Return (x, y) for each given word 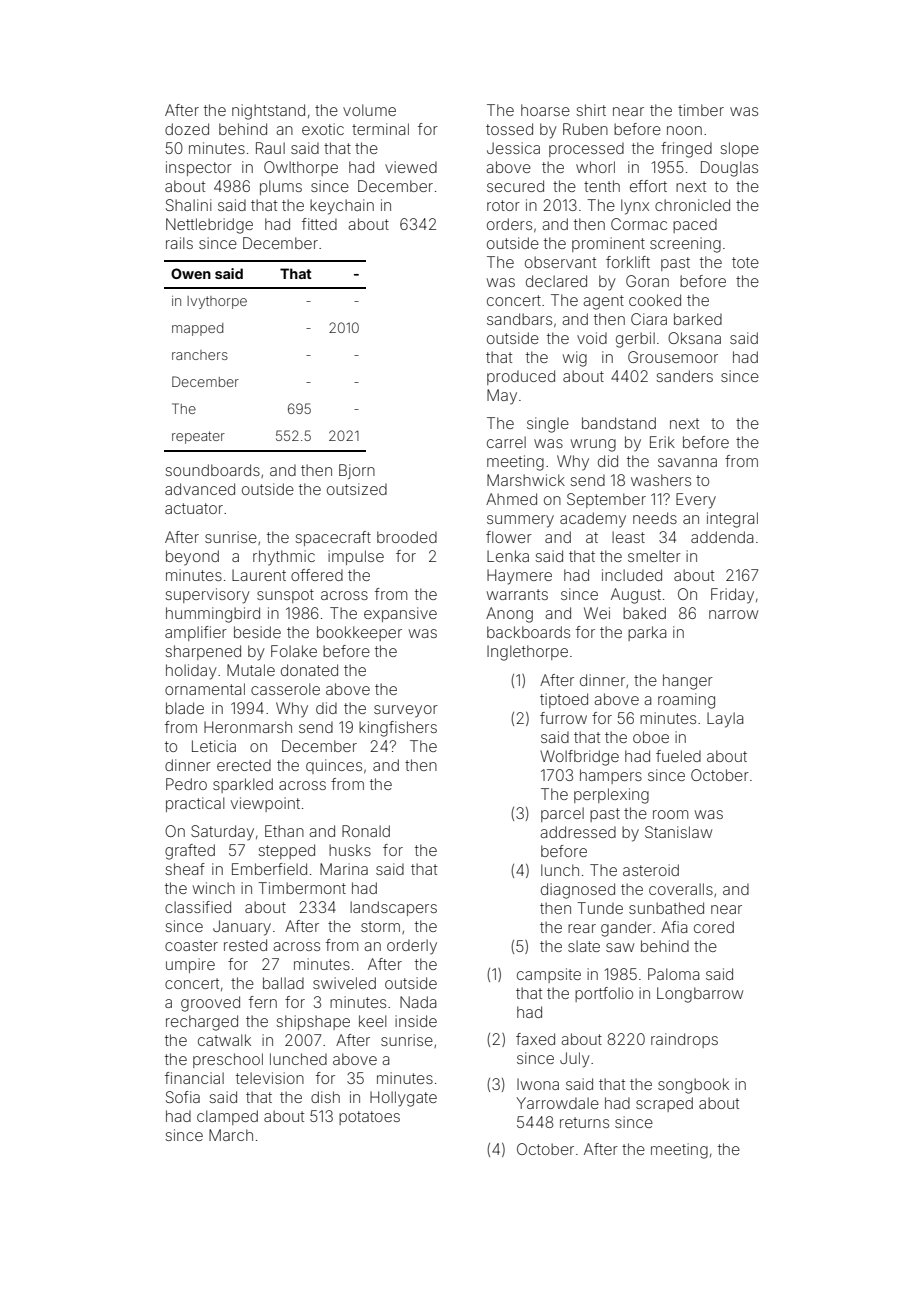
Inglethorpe (527, 653)
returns (584, 1122)
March (231, 1135)
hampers (611, 776)
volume (369, 110)
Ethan (284, 831)
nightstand (268, 112)
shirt (591, 110)
